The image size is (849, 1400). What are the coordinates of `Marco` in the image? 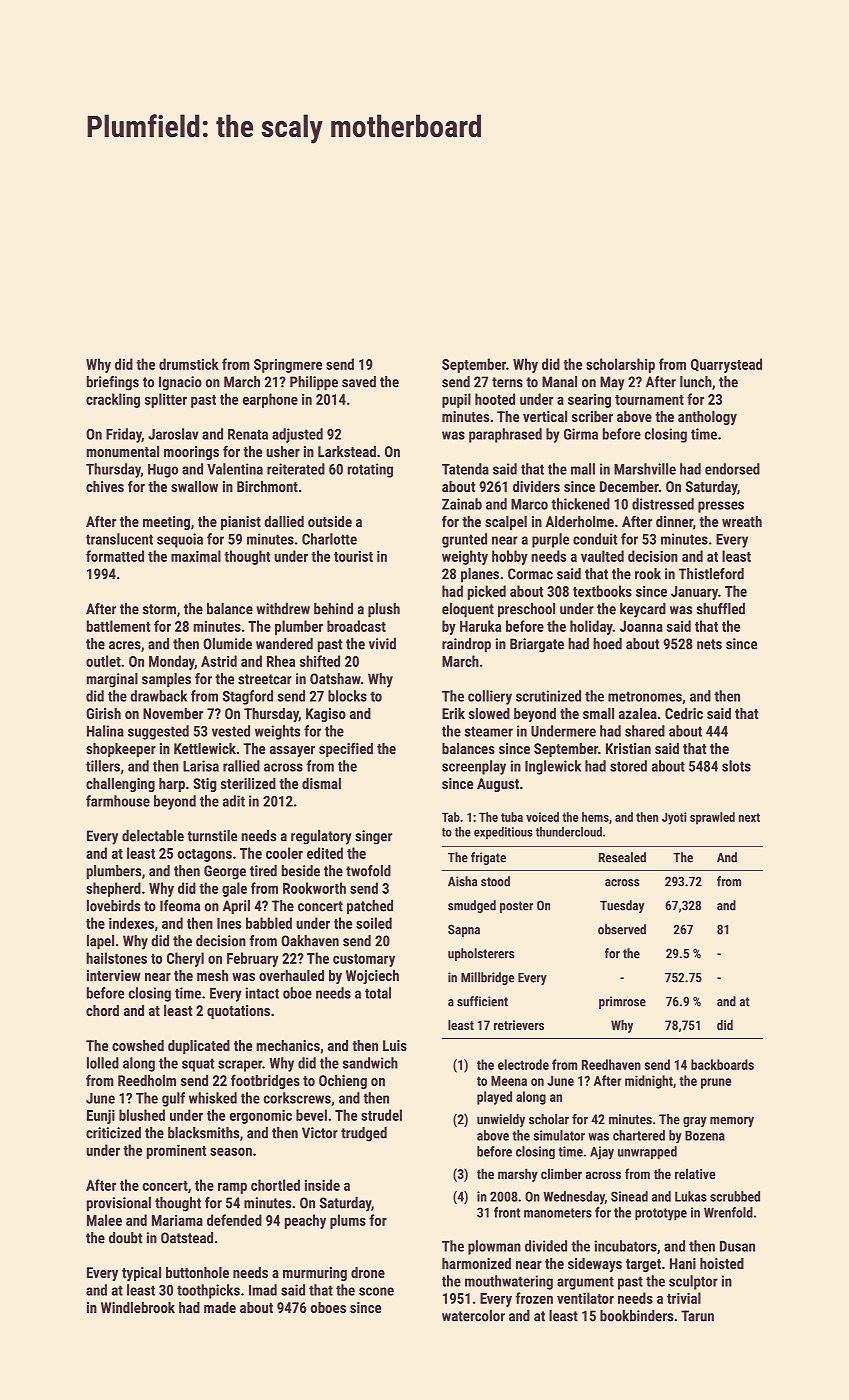 It's located at (529, 504).
